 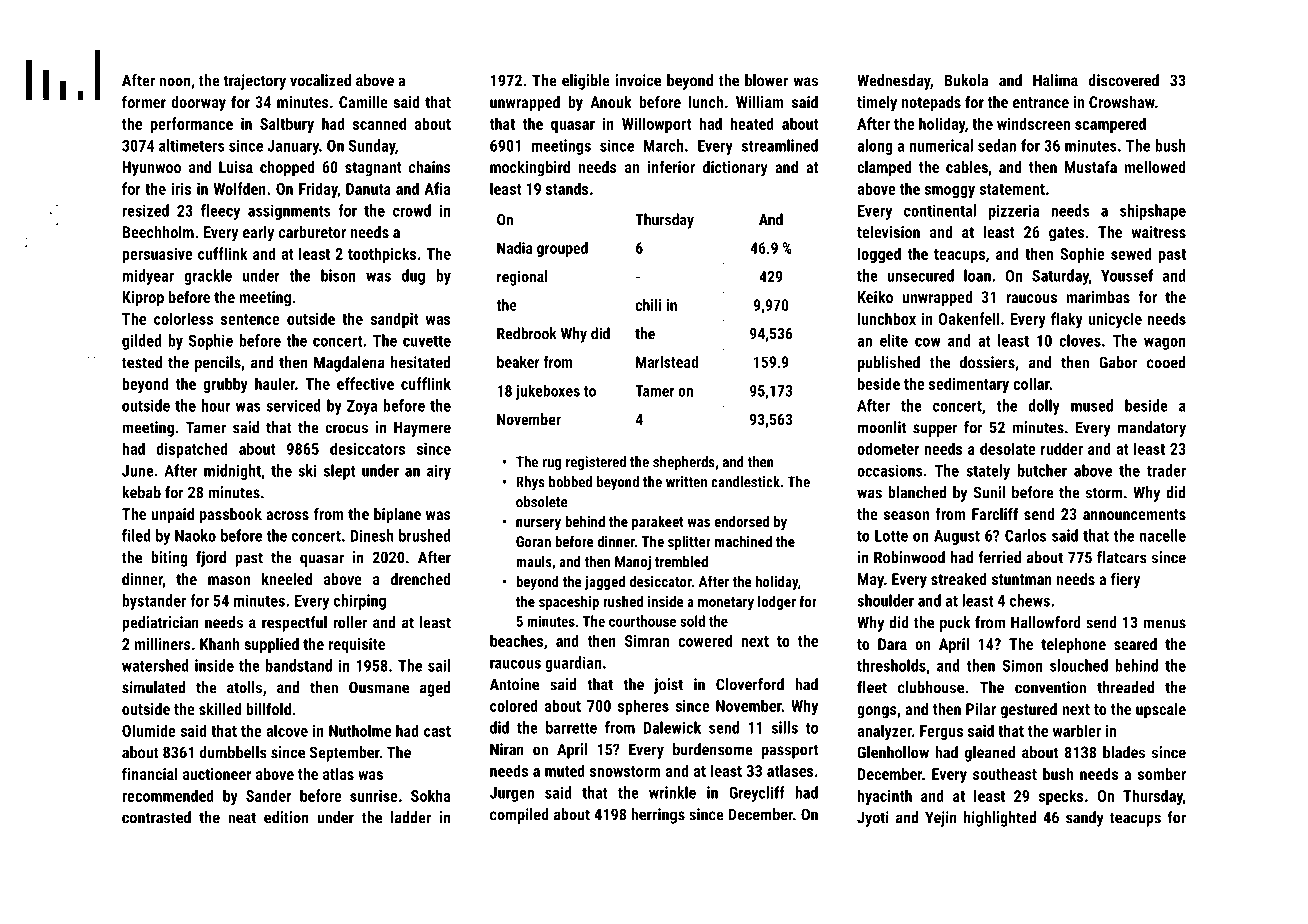 I want to click on sunrise, so click(x=374, y=795).
